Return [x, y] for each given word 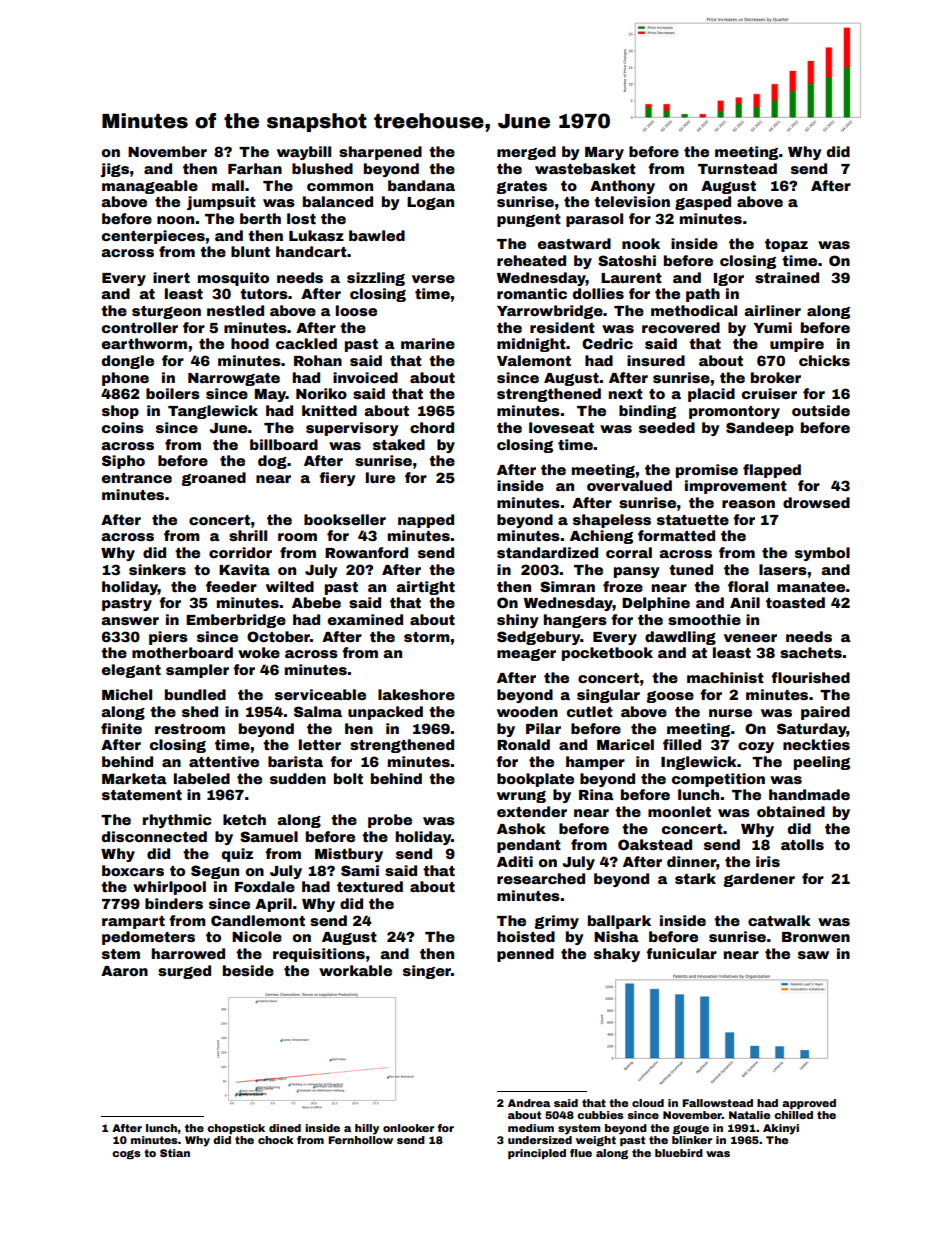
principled [537, 1154]
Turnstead [737, 168]
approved [809, 1104]
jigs [114, 170]
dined [285, 1128]
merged [526, 153]
